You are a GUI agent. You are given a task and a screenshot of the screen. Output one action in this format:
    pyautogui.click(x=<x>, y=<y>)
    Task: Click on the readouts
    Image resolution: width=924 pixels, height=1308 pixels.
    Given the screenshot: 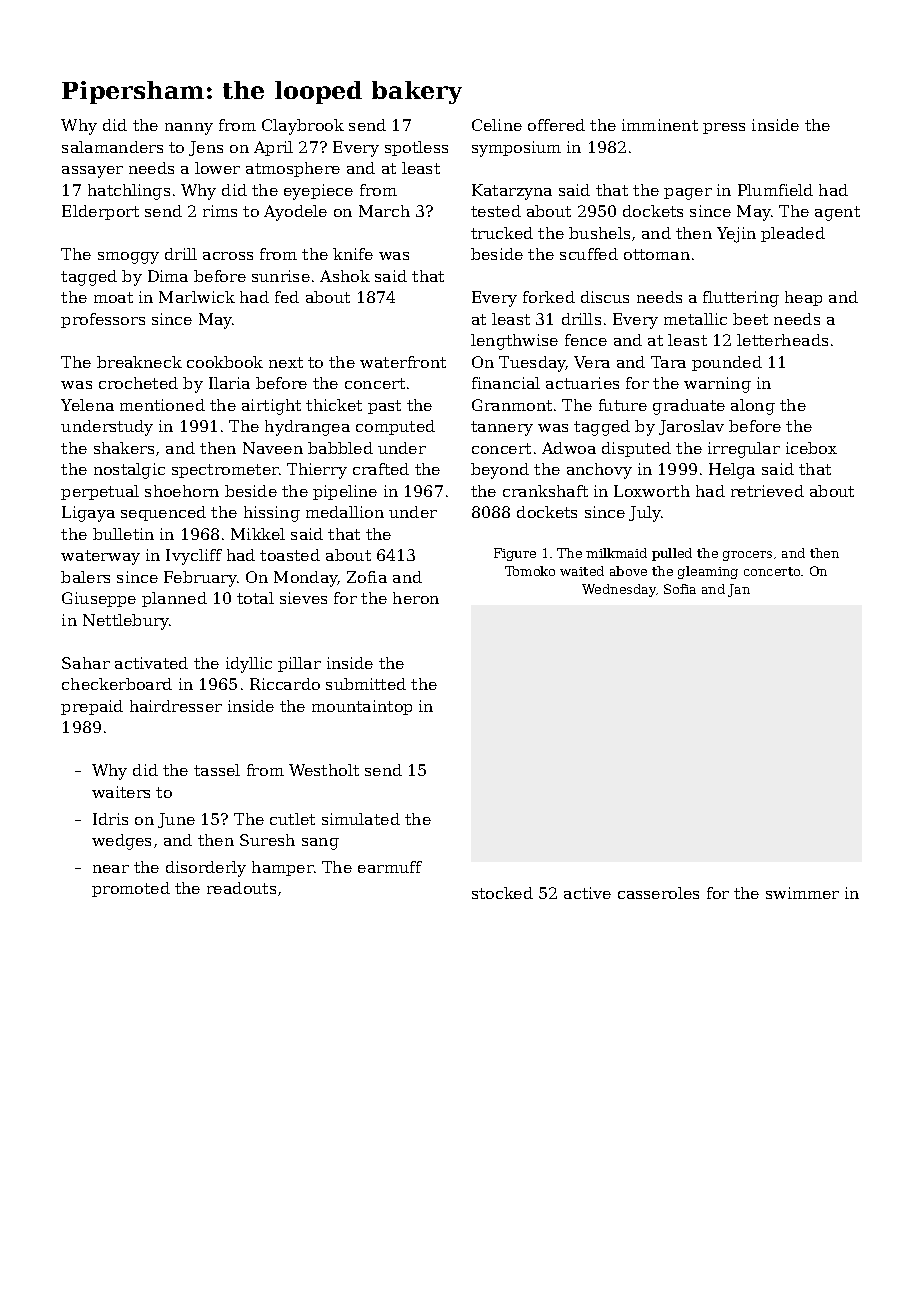 What is the action you would take?
    pyautogui.click(x=241, y=888)
